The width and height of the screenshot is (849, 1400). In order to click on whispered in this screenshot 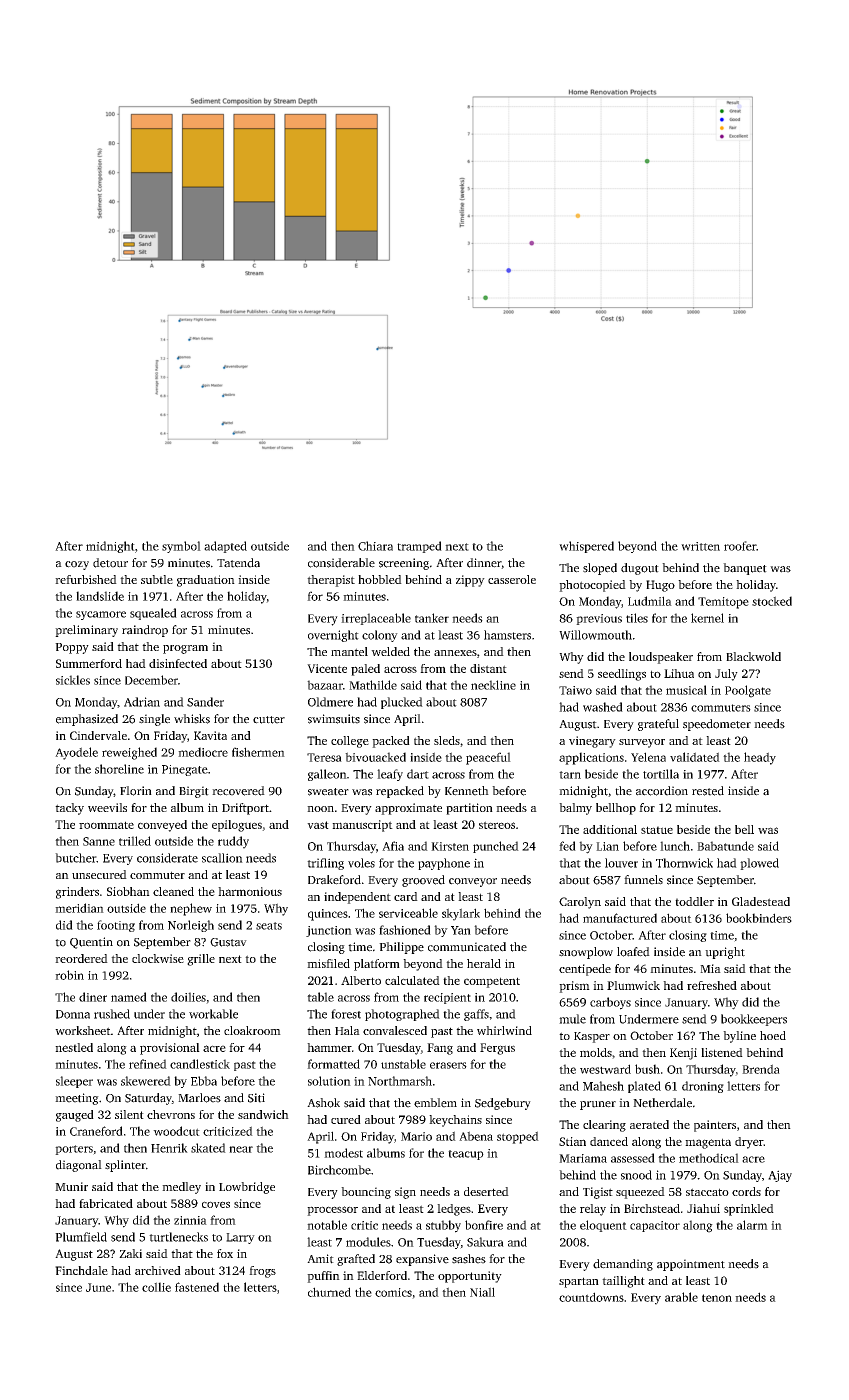, I will do `click(586, 547)`.
